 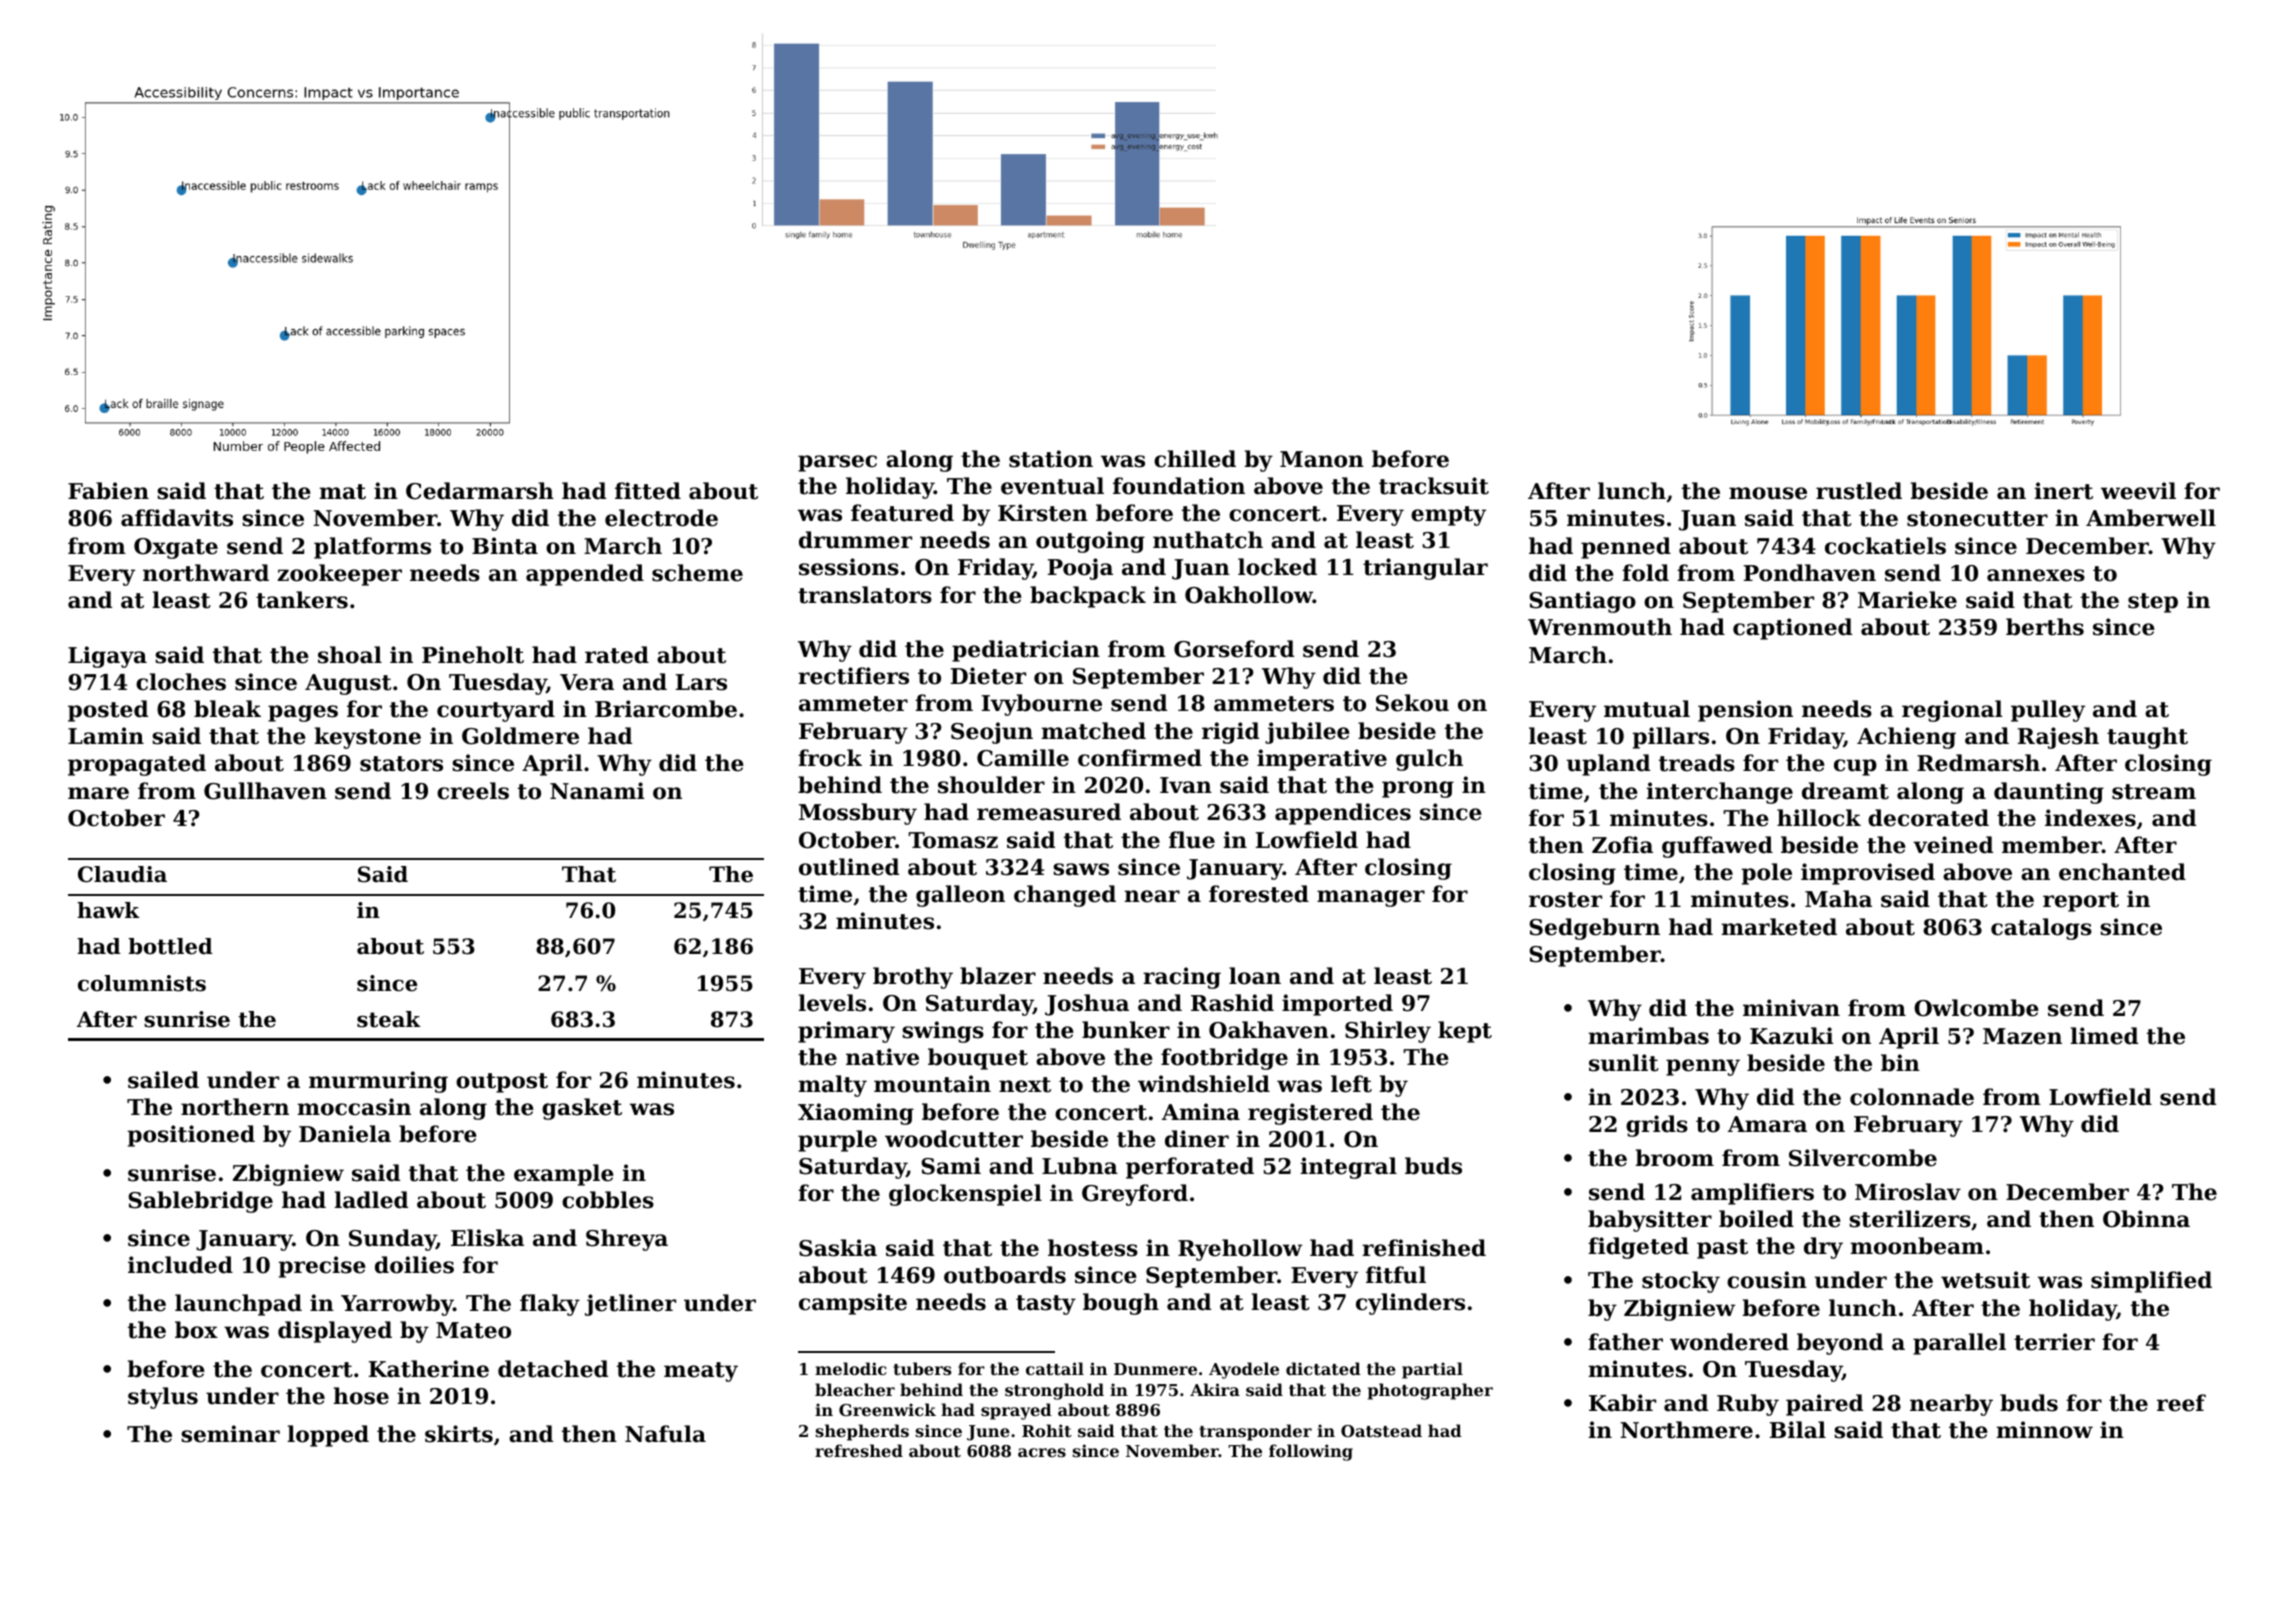 What do you see at coordinates (429, 1369) in the document?
I see `Katherine` at bounding box center [429, 1369].
